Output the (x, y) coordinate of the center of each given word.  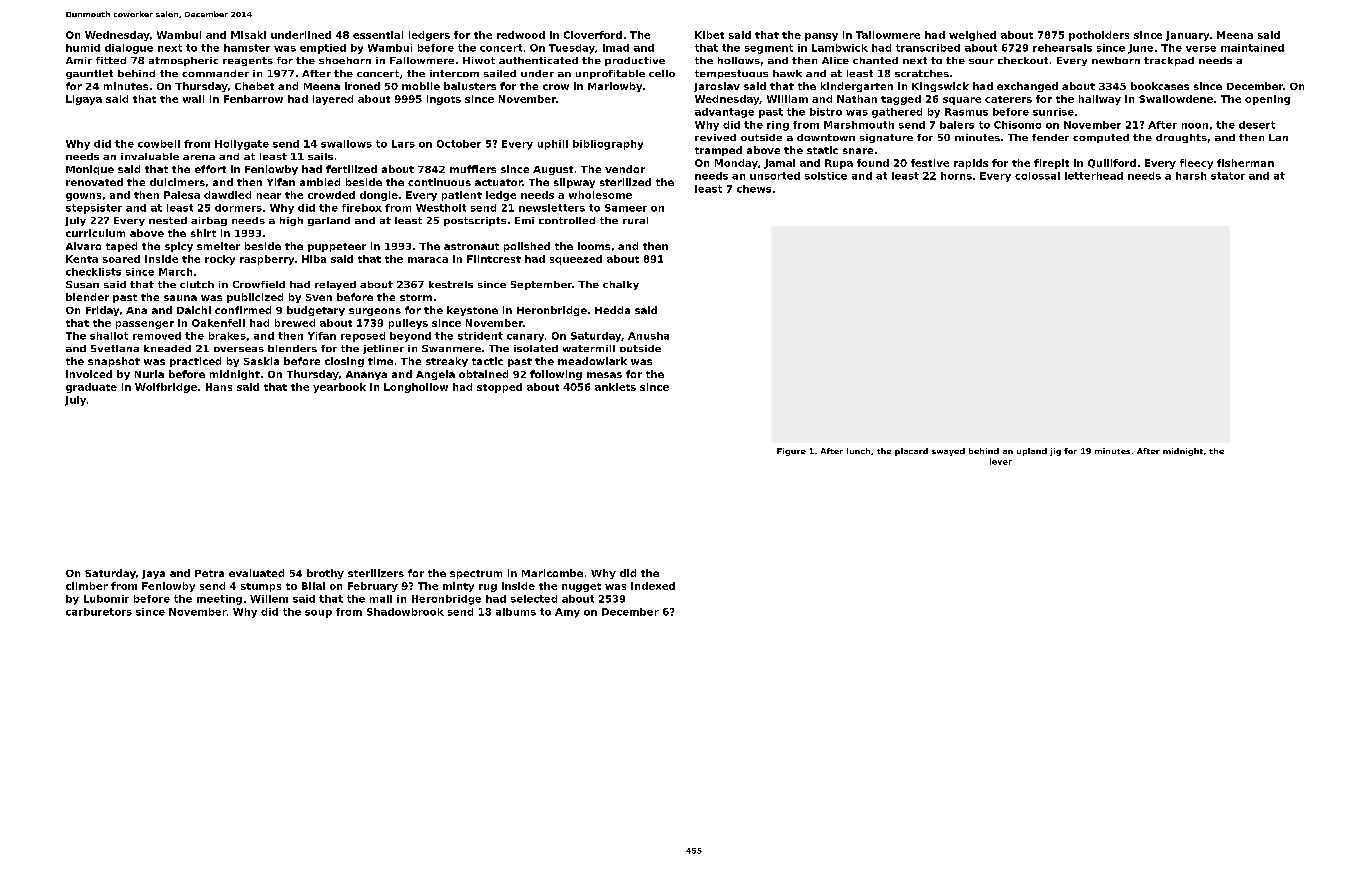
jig (1055, 452)
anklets (615, 387)
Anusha (648, 336)
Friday (102, 311)
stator (1228, 176)
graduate (91, 388)
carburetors (99, 612)
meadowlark (592, 361)
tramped (718, 151)
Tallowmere (888, 35)
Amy (567, 613)
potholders (1099, 36)
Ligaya (84, 100)
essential (378, 35)
